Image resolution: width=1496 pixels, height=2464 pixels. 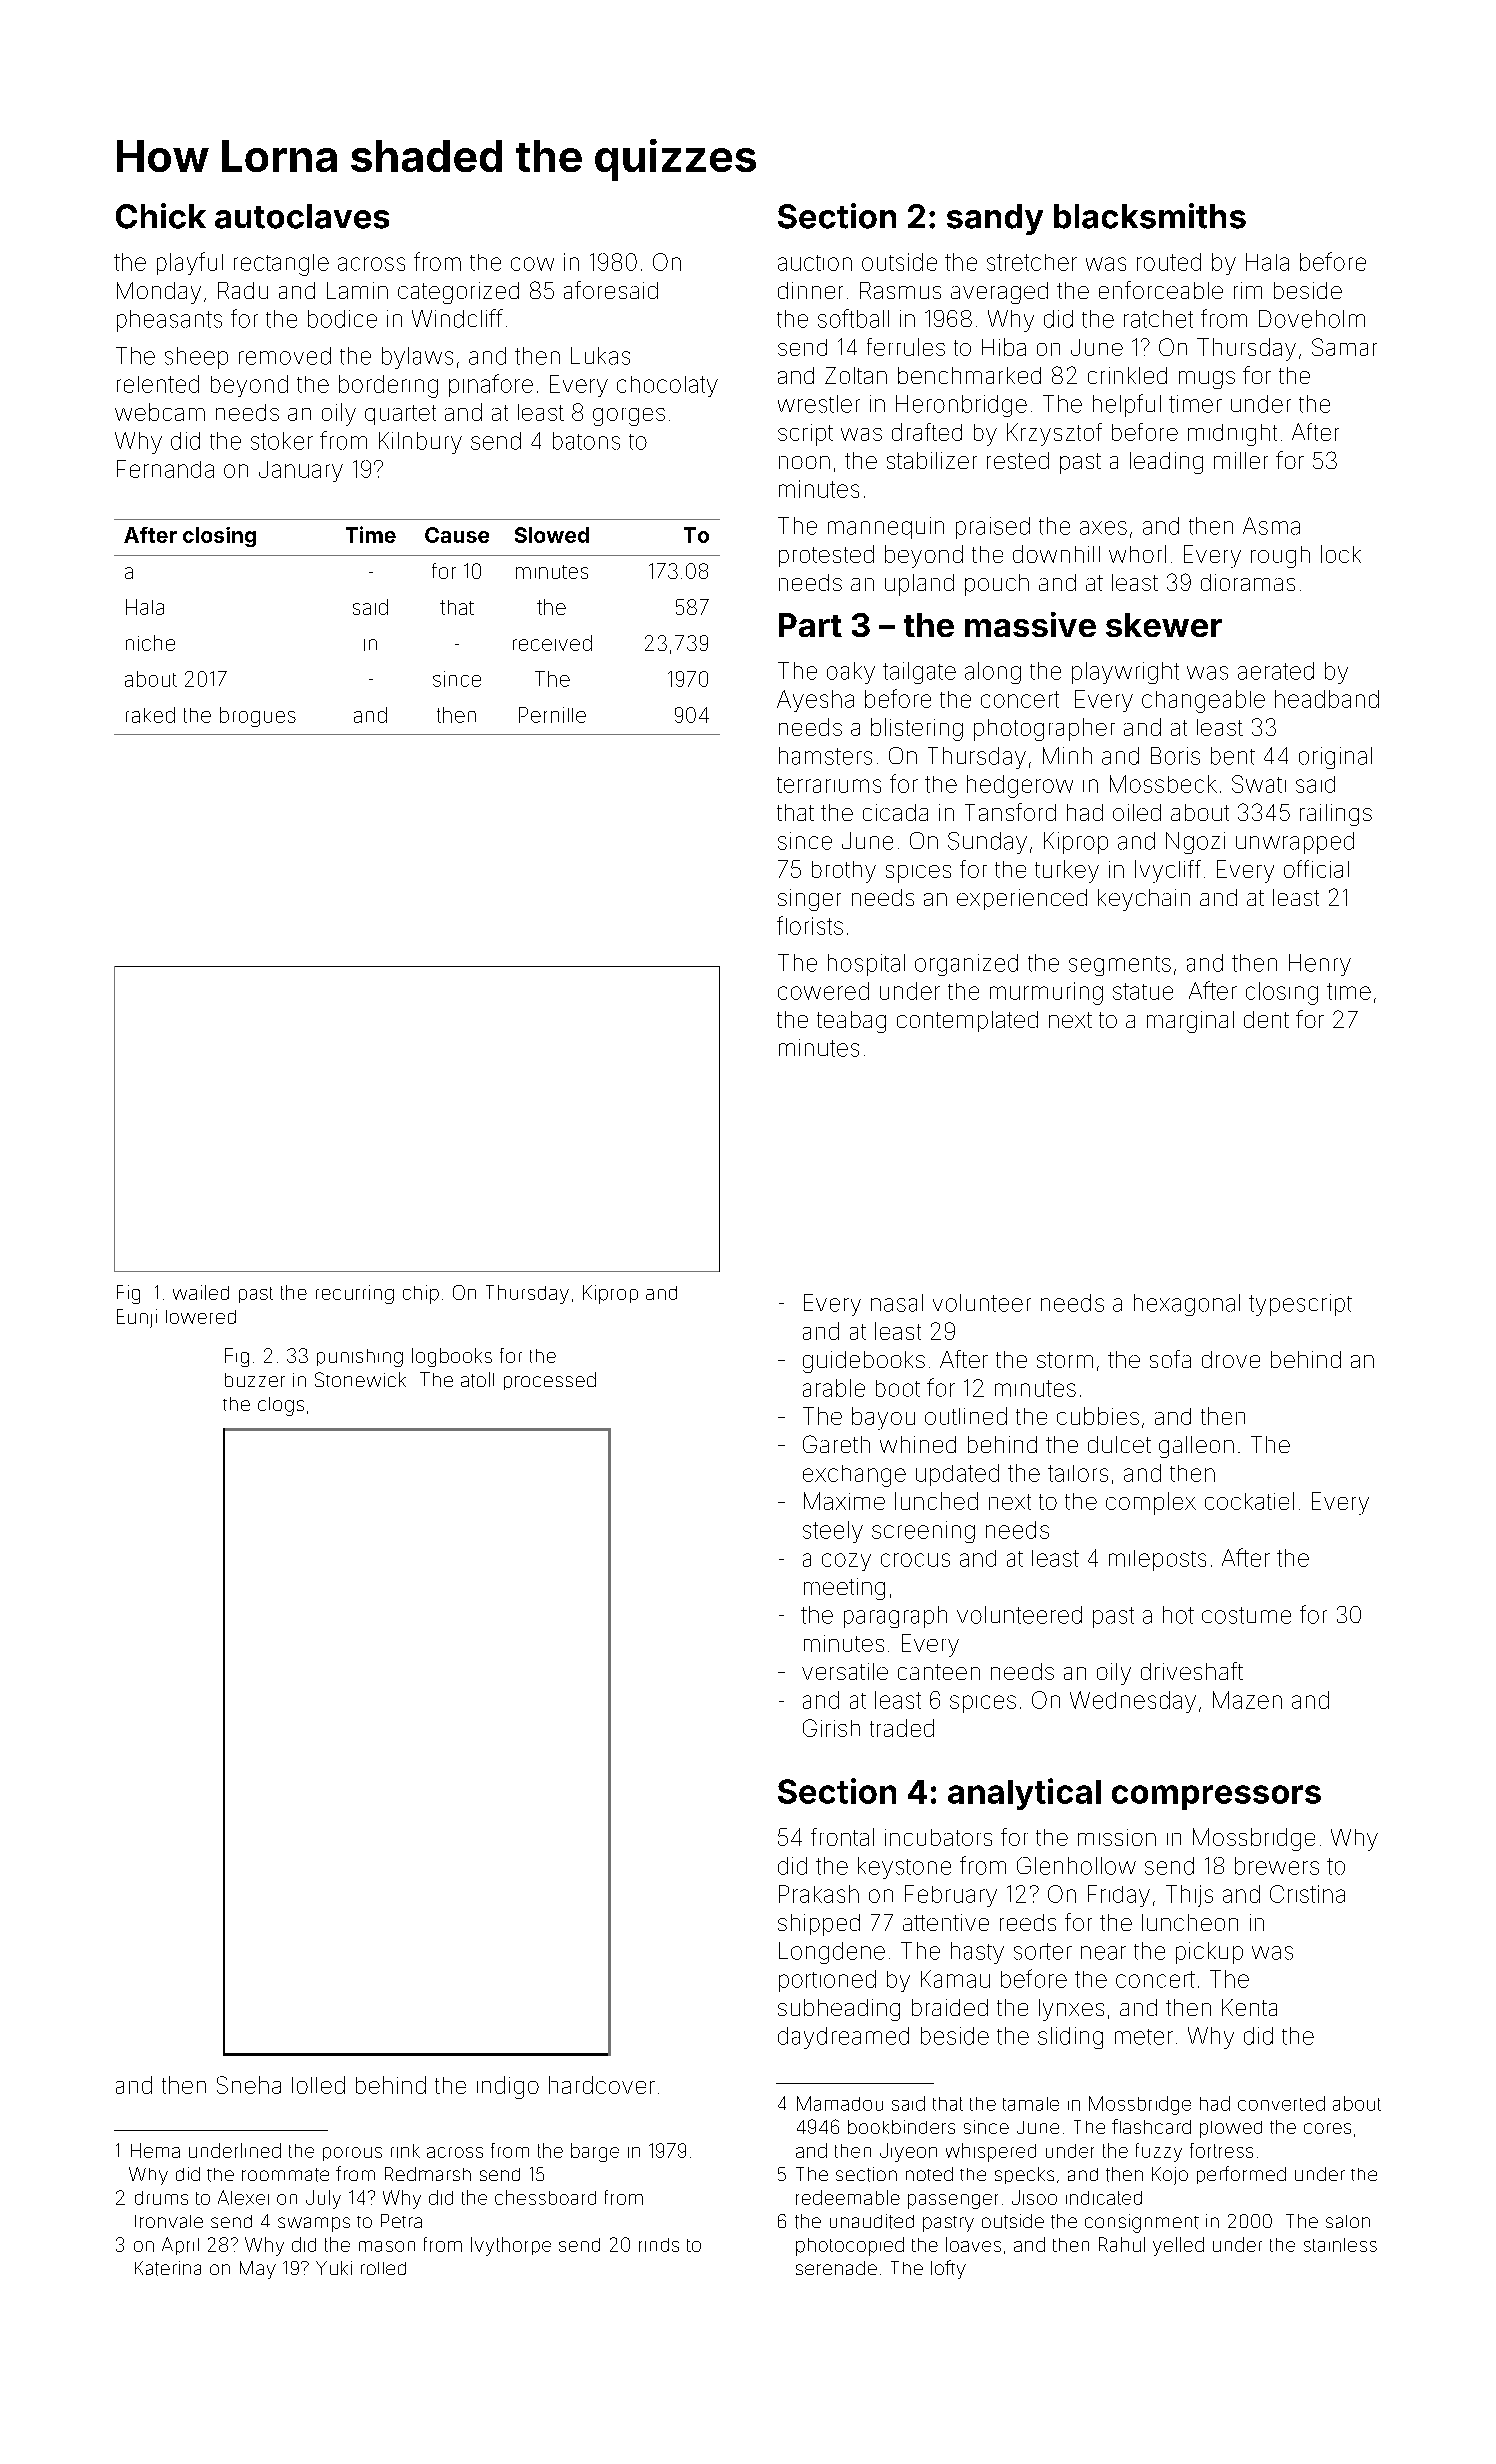 I want to click on boot, so click(x=898, y=1388).
